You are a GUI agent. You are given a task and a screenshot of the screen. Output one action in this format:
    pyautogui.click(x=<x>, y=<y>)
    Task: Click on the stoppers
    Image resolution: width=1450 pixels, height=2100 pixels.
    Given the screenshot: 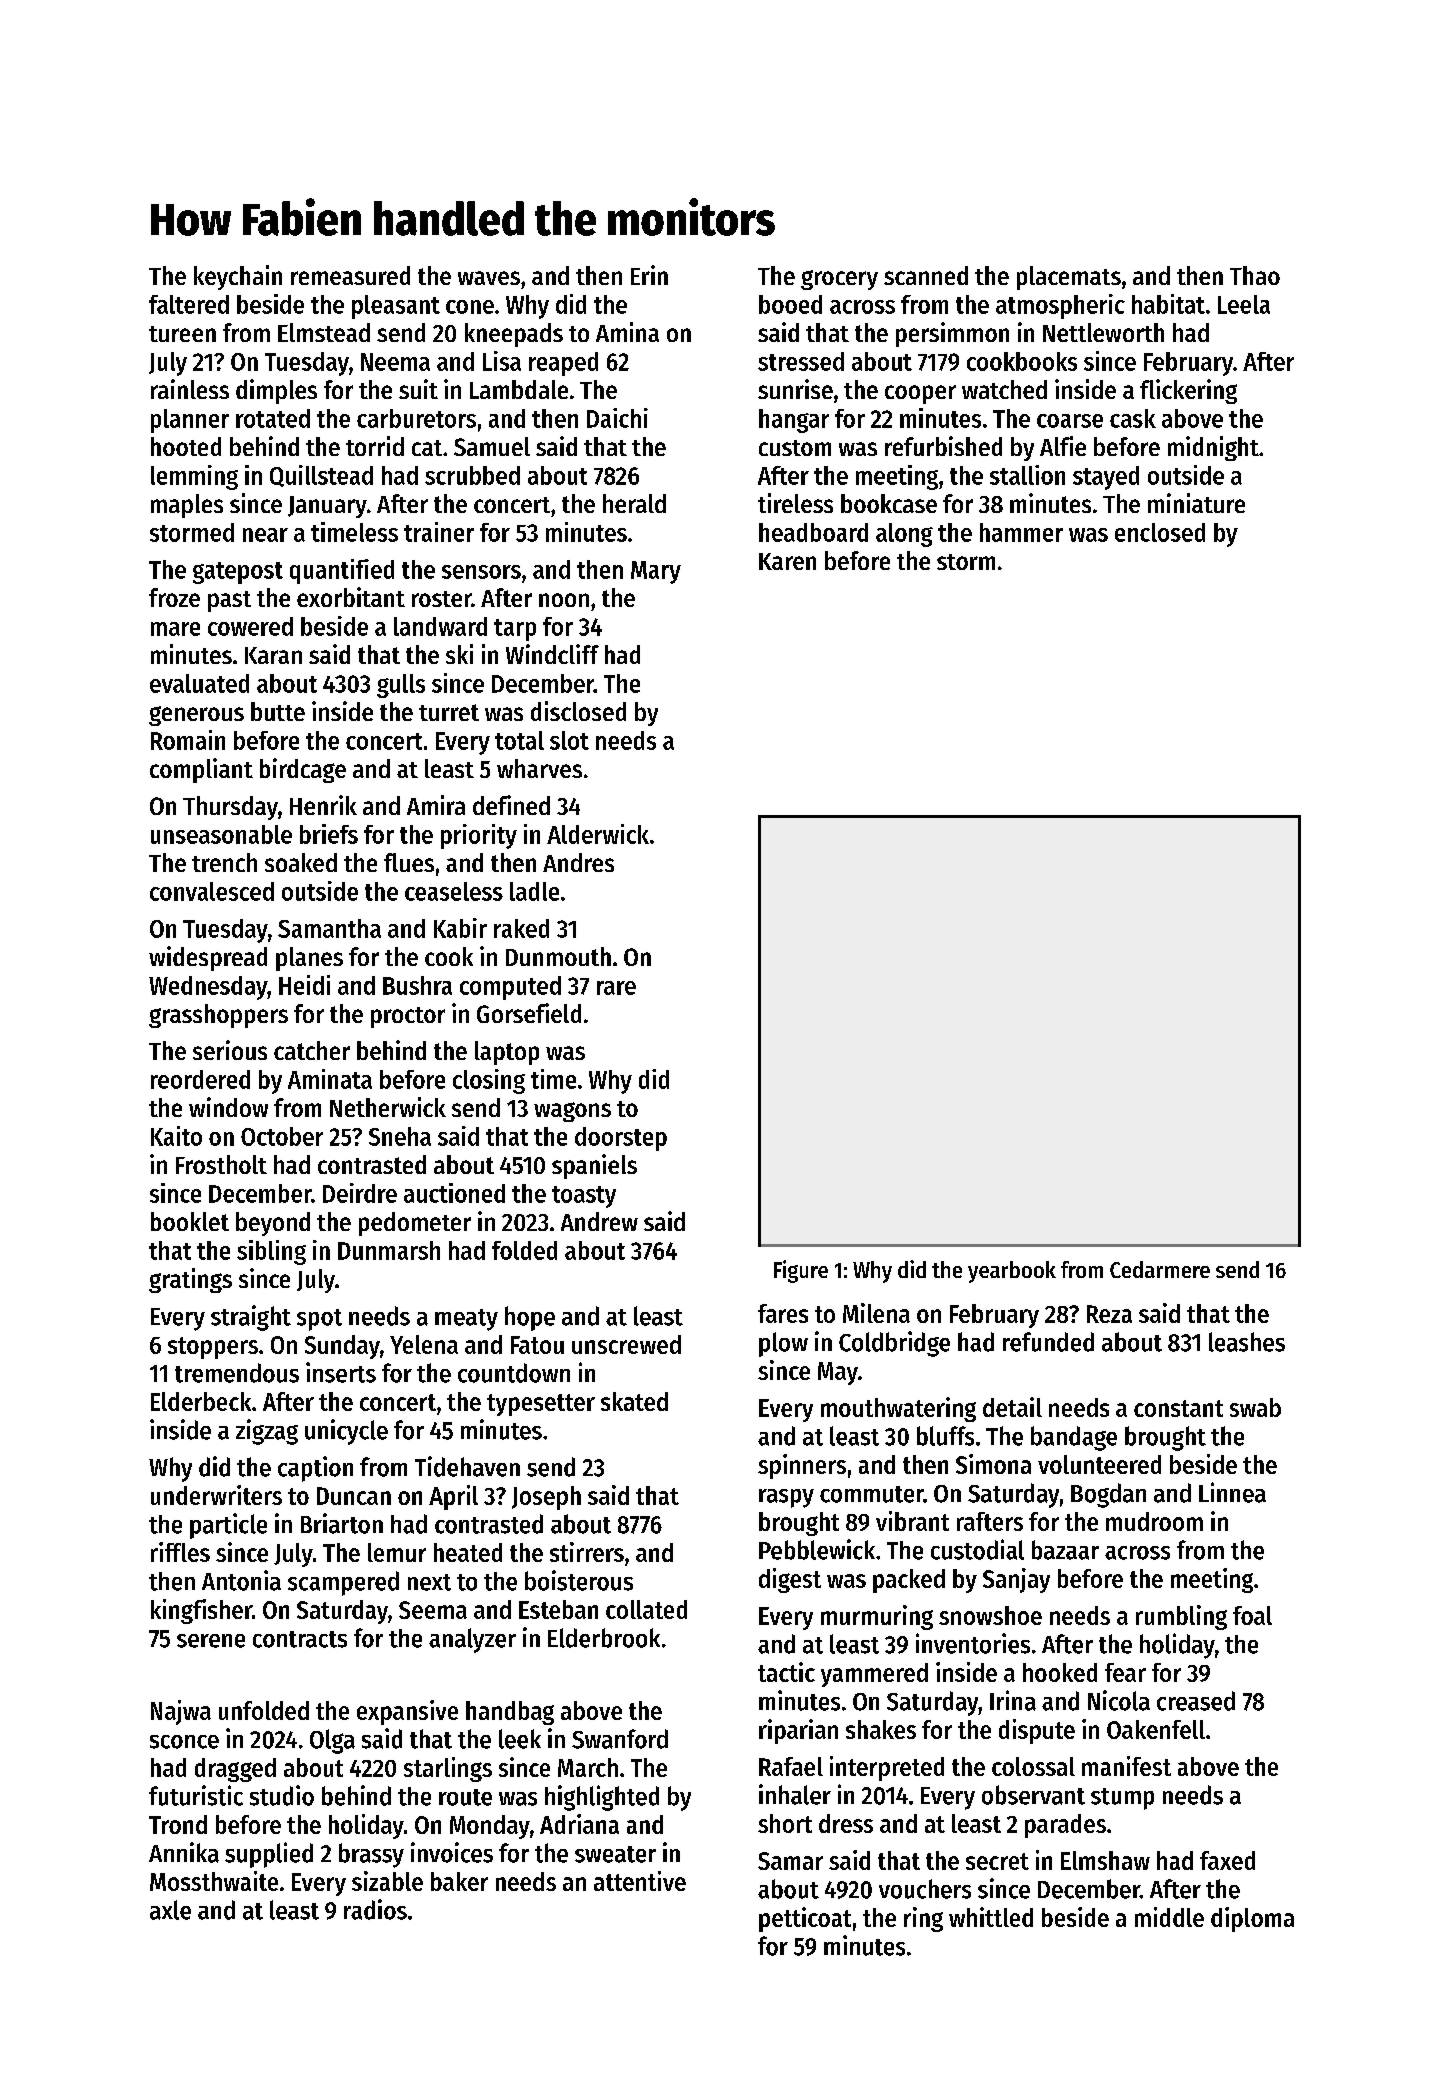 What is the action you would take?
    pyautogui.click(x=213, y=1348)
